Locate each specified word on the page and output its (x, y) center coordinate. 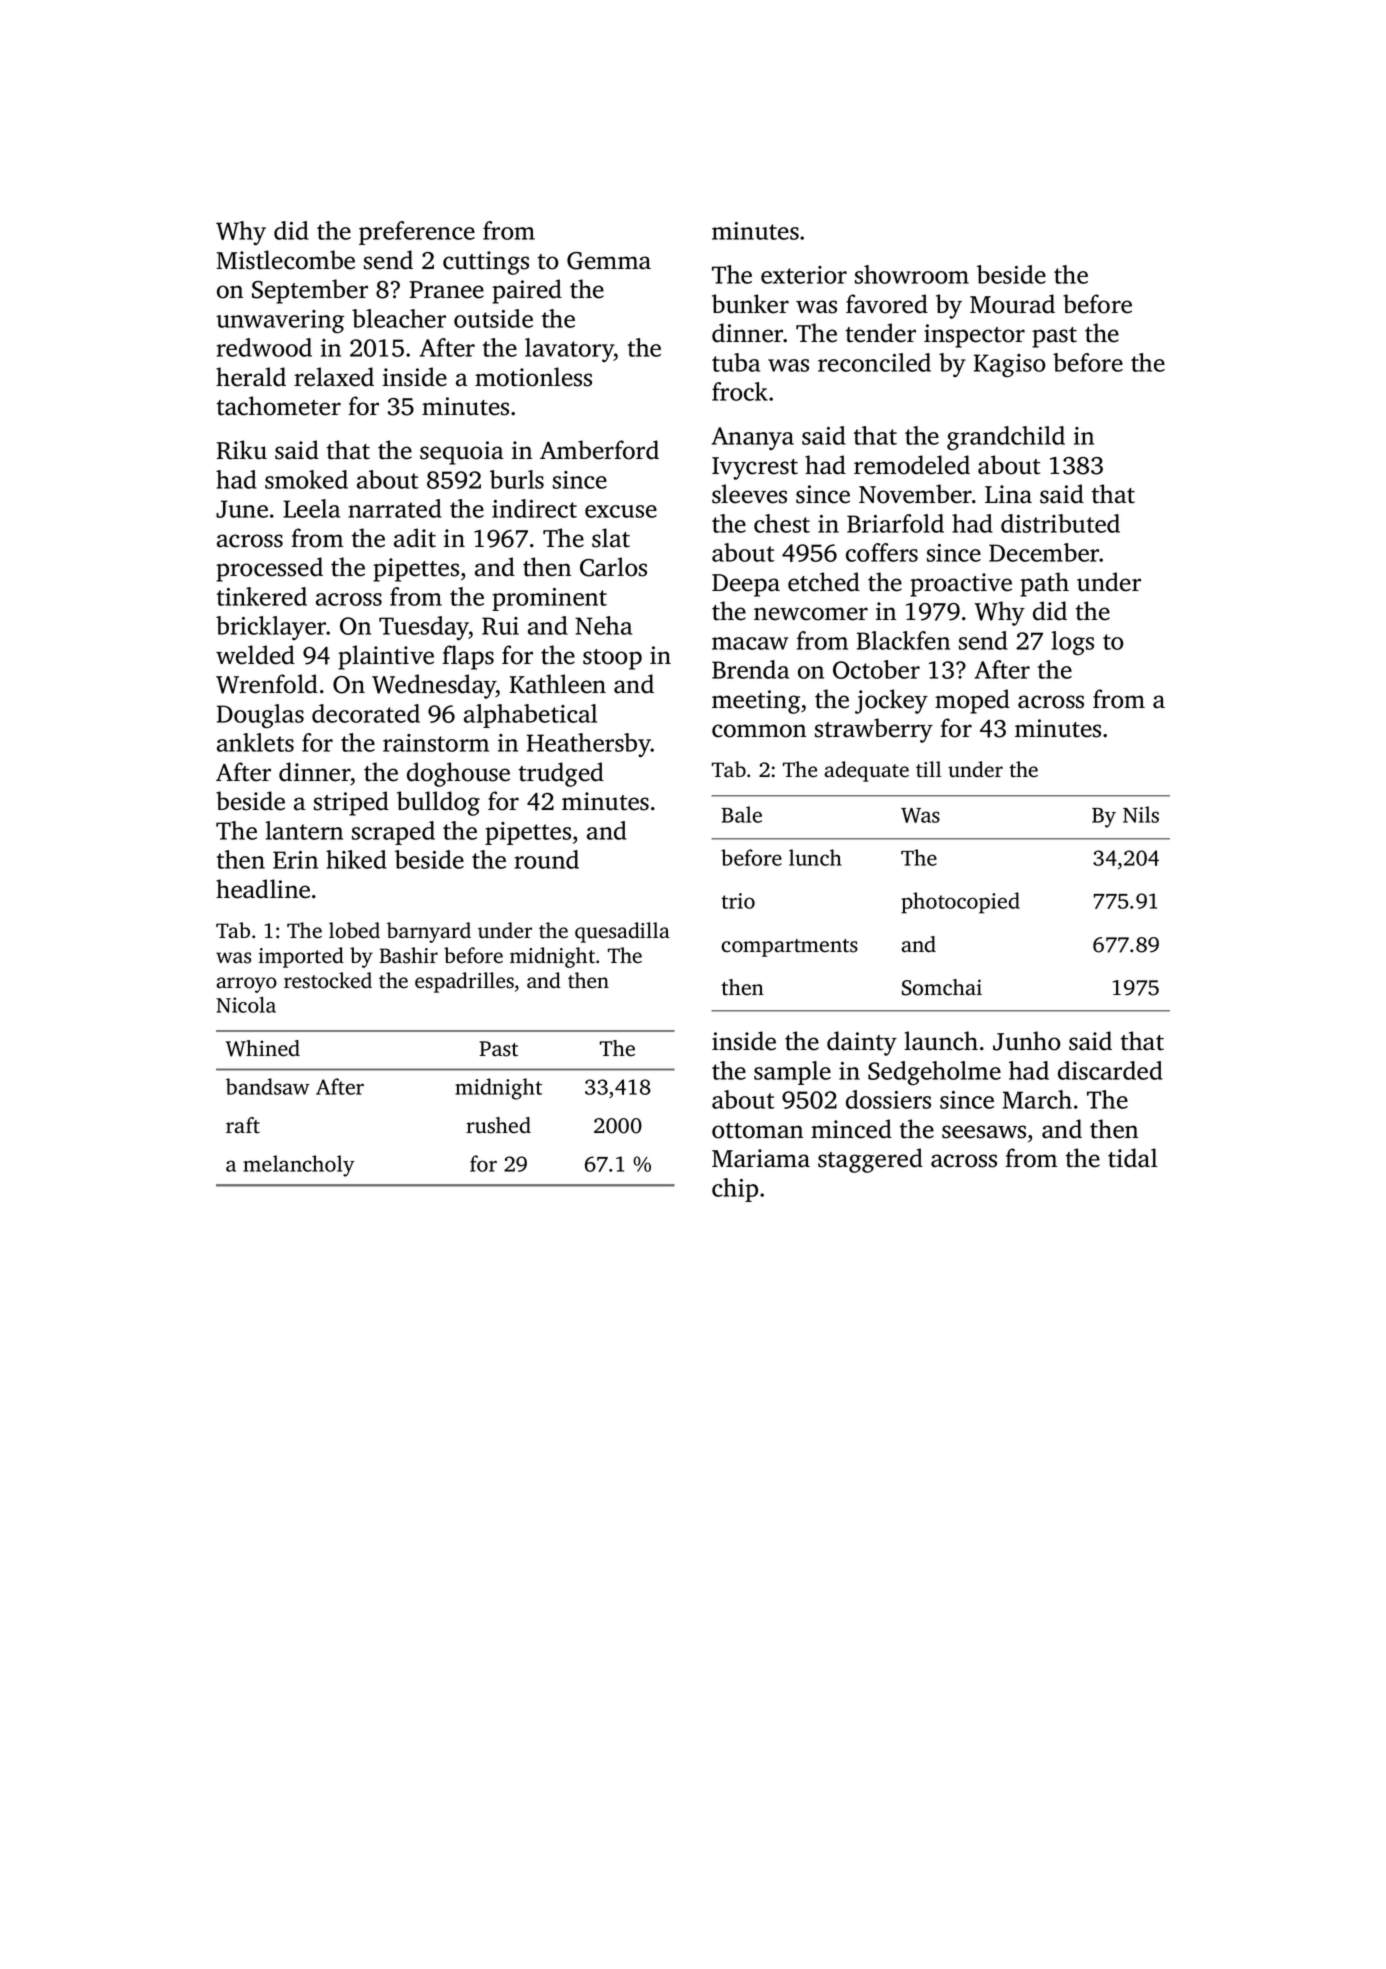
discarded (1110, 1070)
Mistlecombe (285, 260)
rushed (498, 1125)
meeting (756, 702)
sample (792, 1073)
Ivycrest (755, 468)
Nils (1141, 814)
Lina (1008, 494)
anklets (255, 742)
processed (269, 569)
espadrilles (464, 982)
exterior (804, 275)
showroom (912, 274)
